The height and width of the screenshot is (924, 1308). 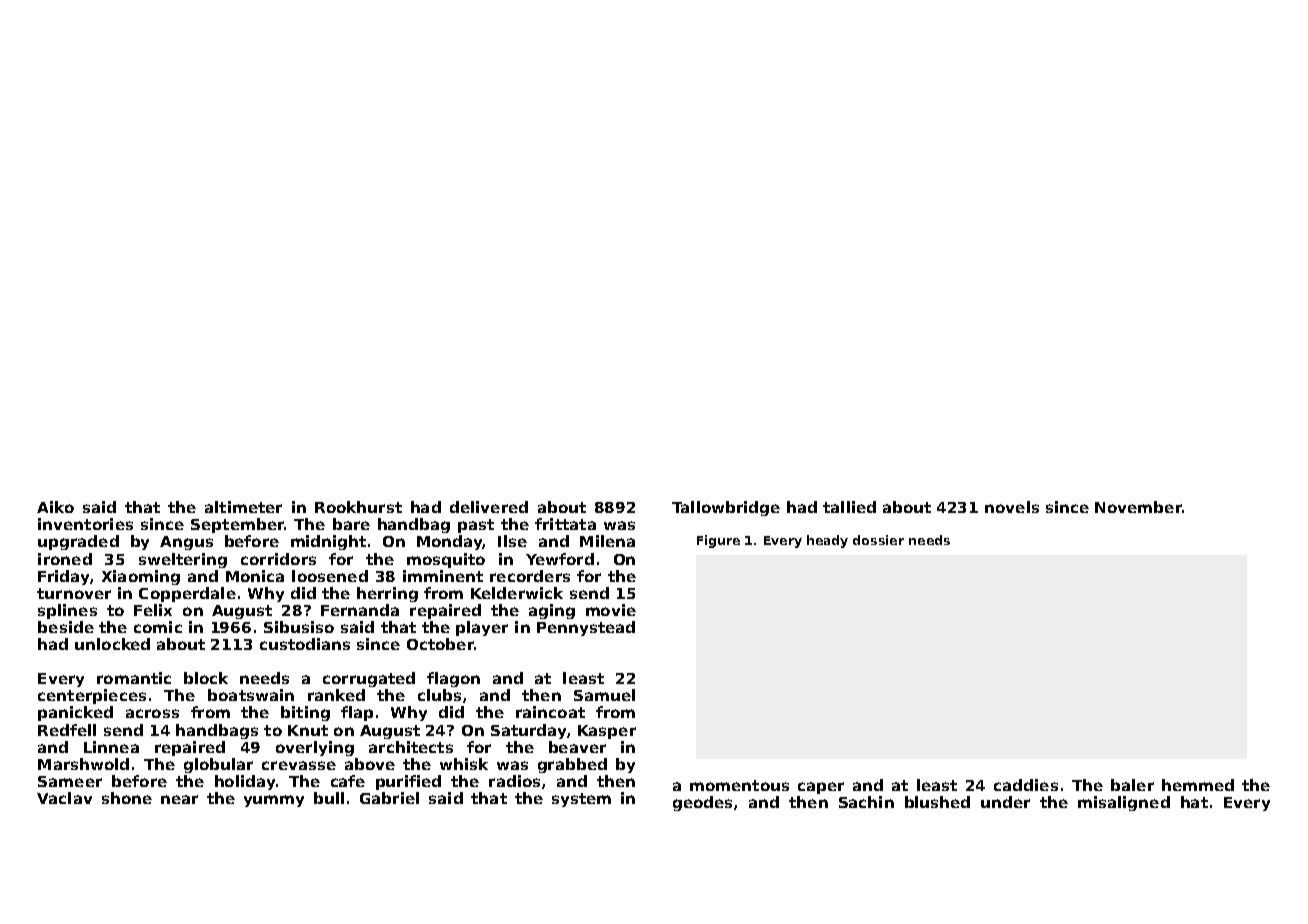 I want to click on Felix, so click(x=153, y=610).
